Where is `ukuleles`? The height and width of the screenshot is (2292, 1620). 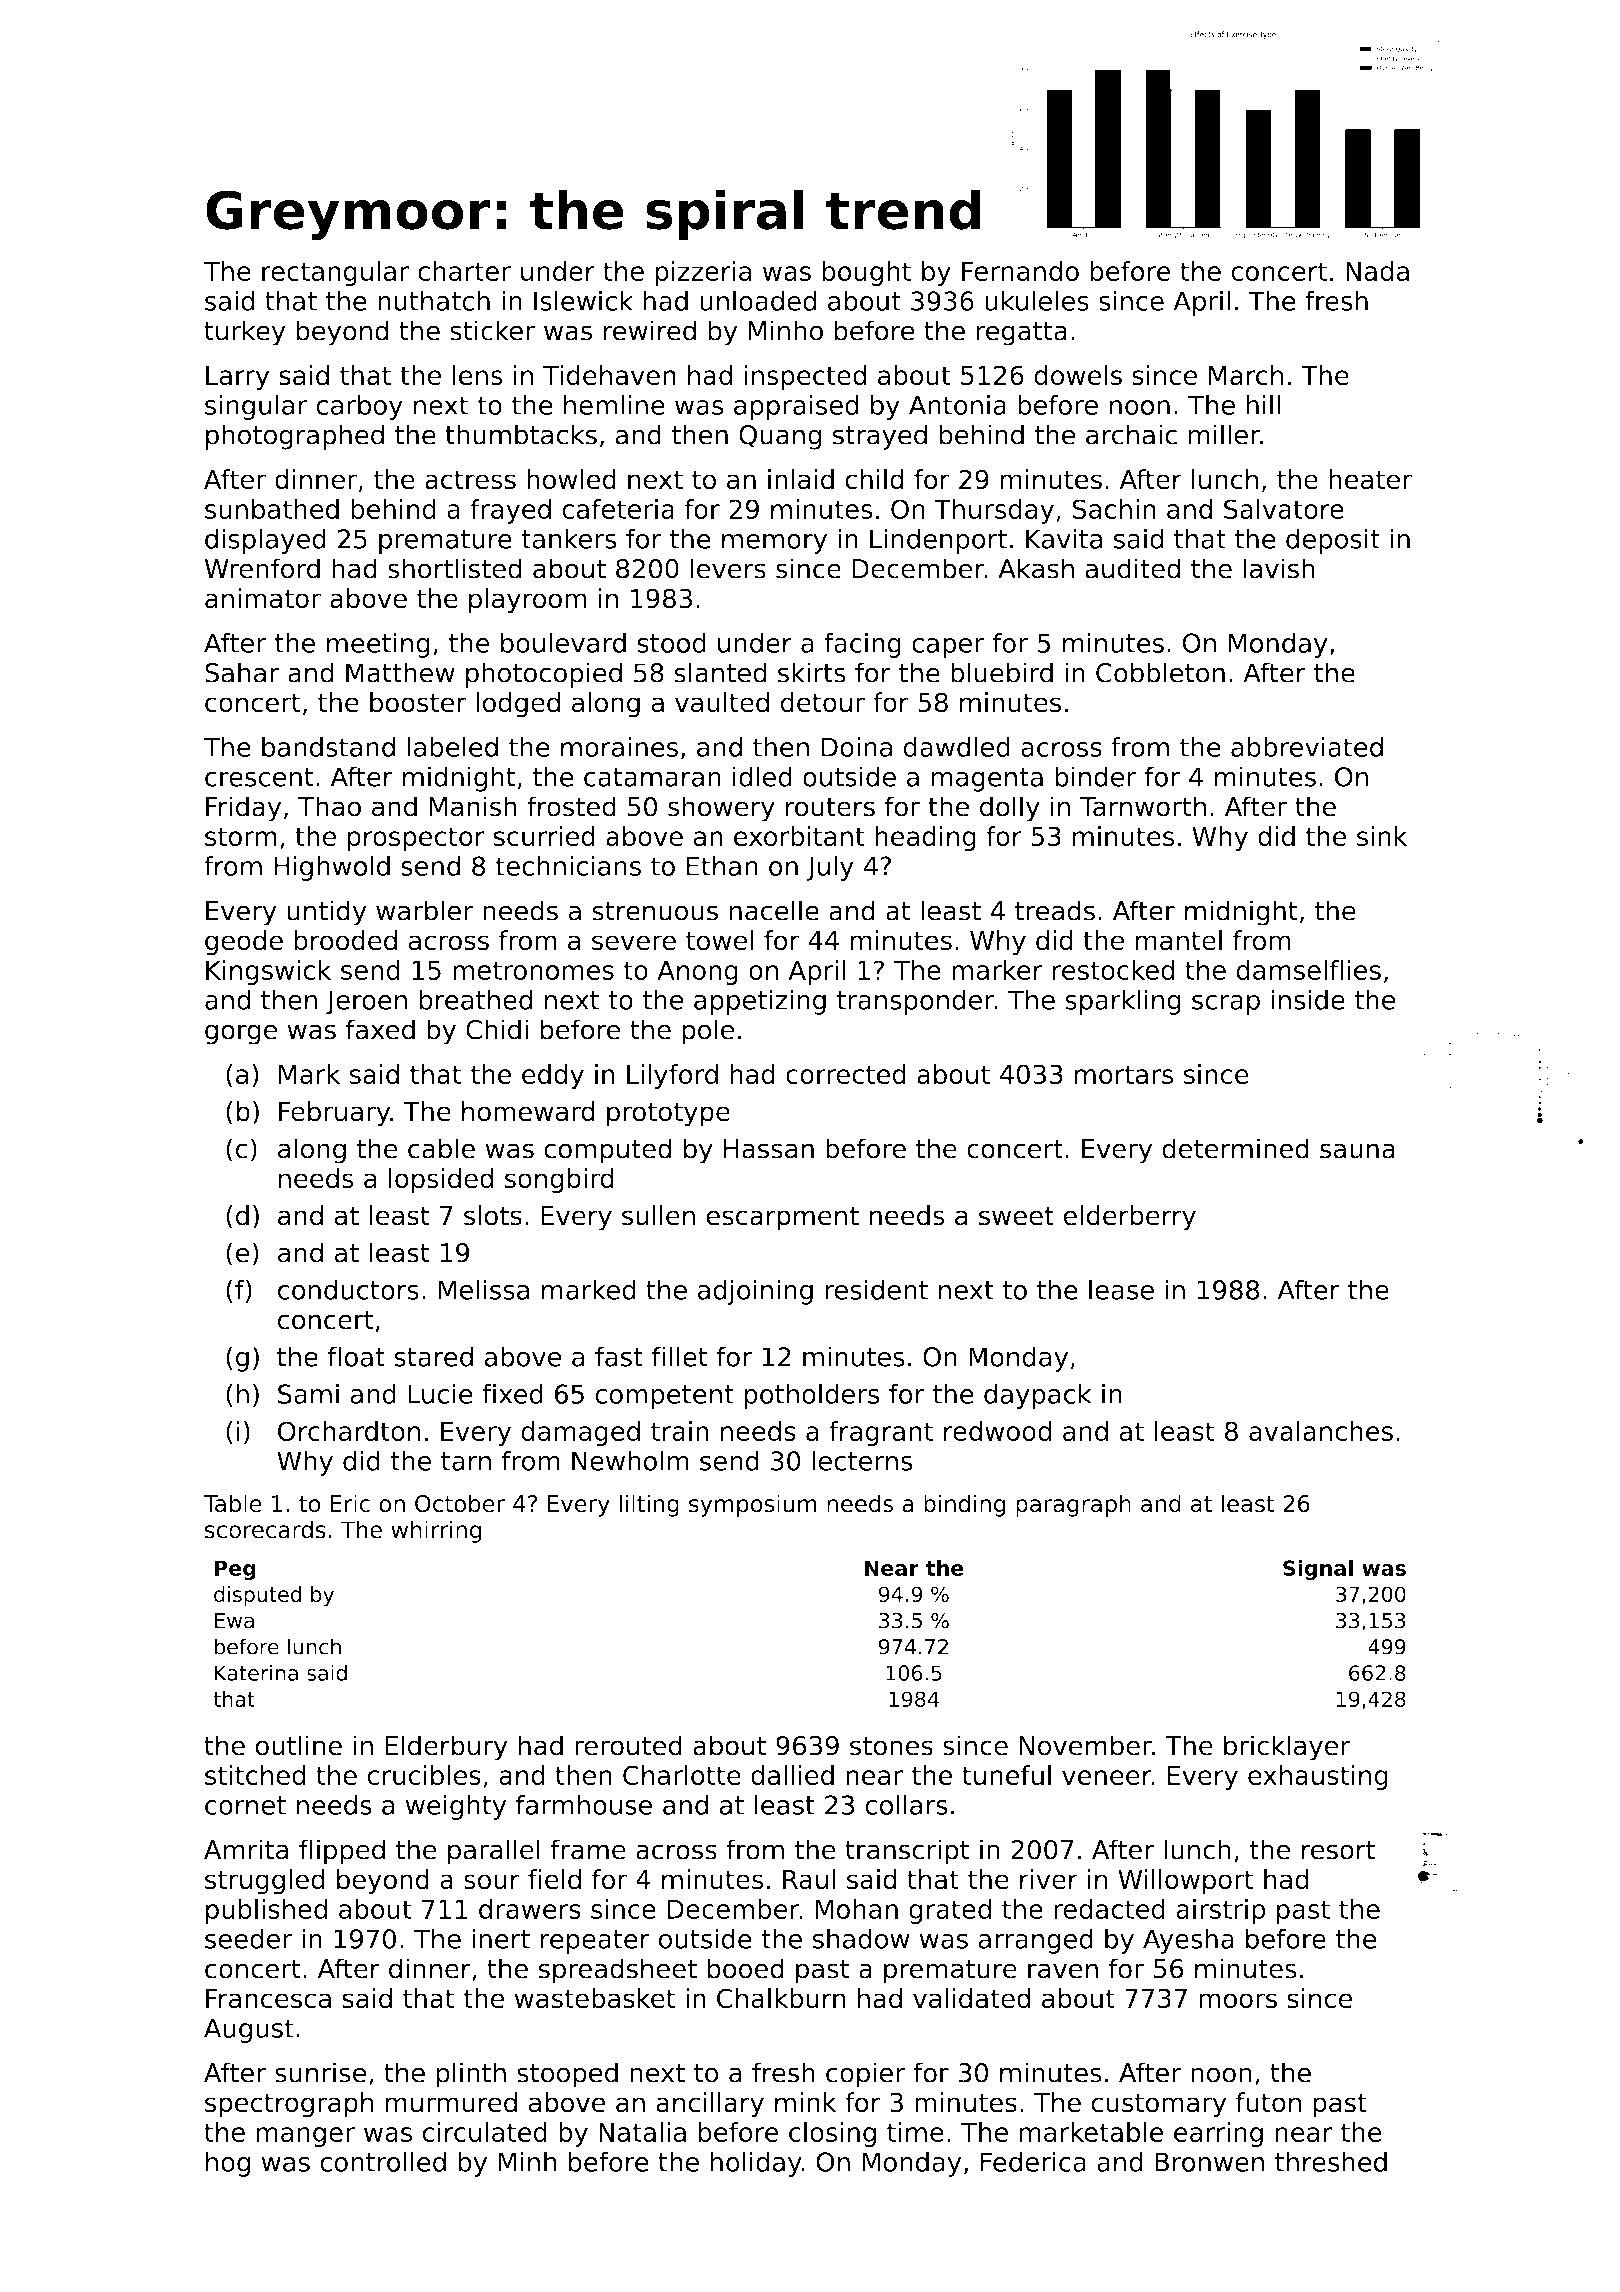 ukuleles is located at coordinates (1037, 300).
